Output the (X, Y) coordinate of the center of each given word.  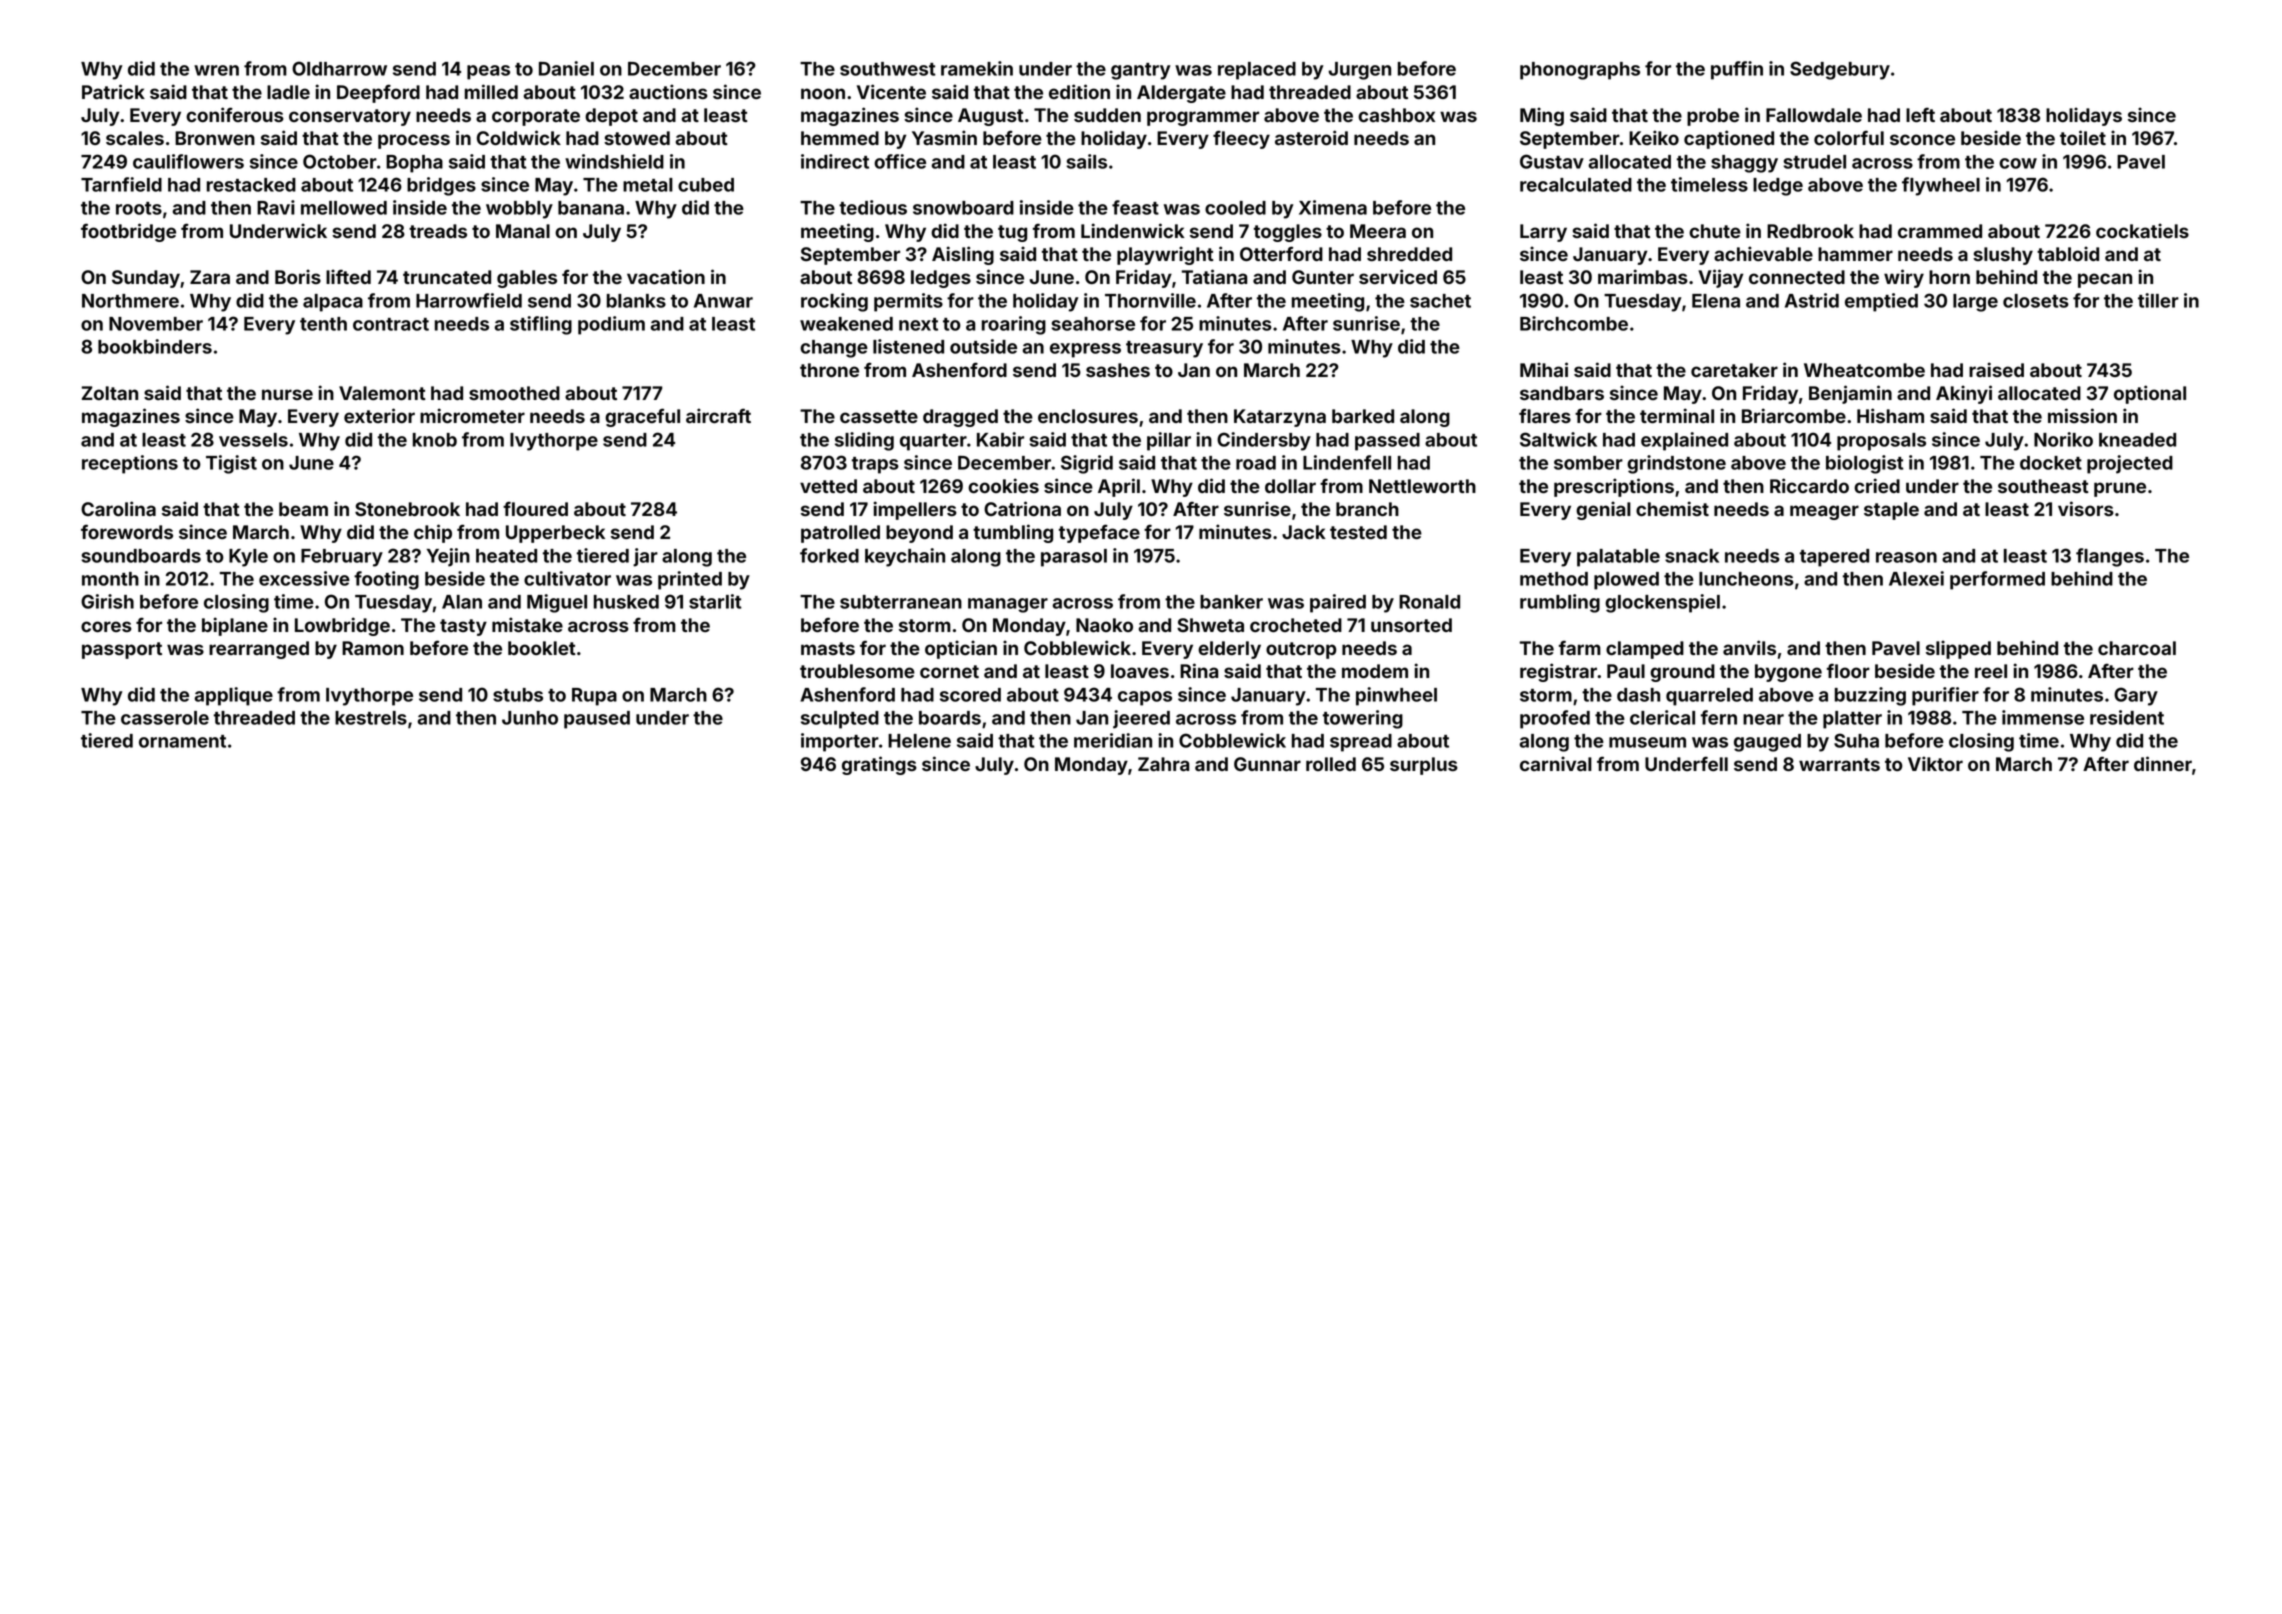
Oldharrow (339, 68)
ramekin (977, 68)
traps (875, 465)
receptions (130, 464)
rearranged (259, 650)
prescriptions (1614, 487)
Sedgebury (1840, 70)
